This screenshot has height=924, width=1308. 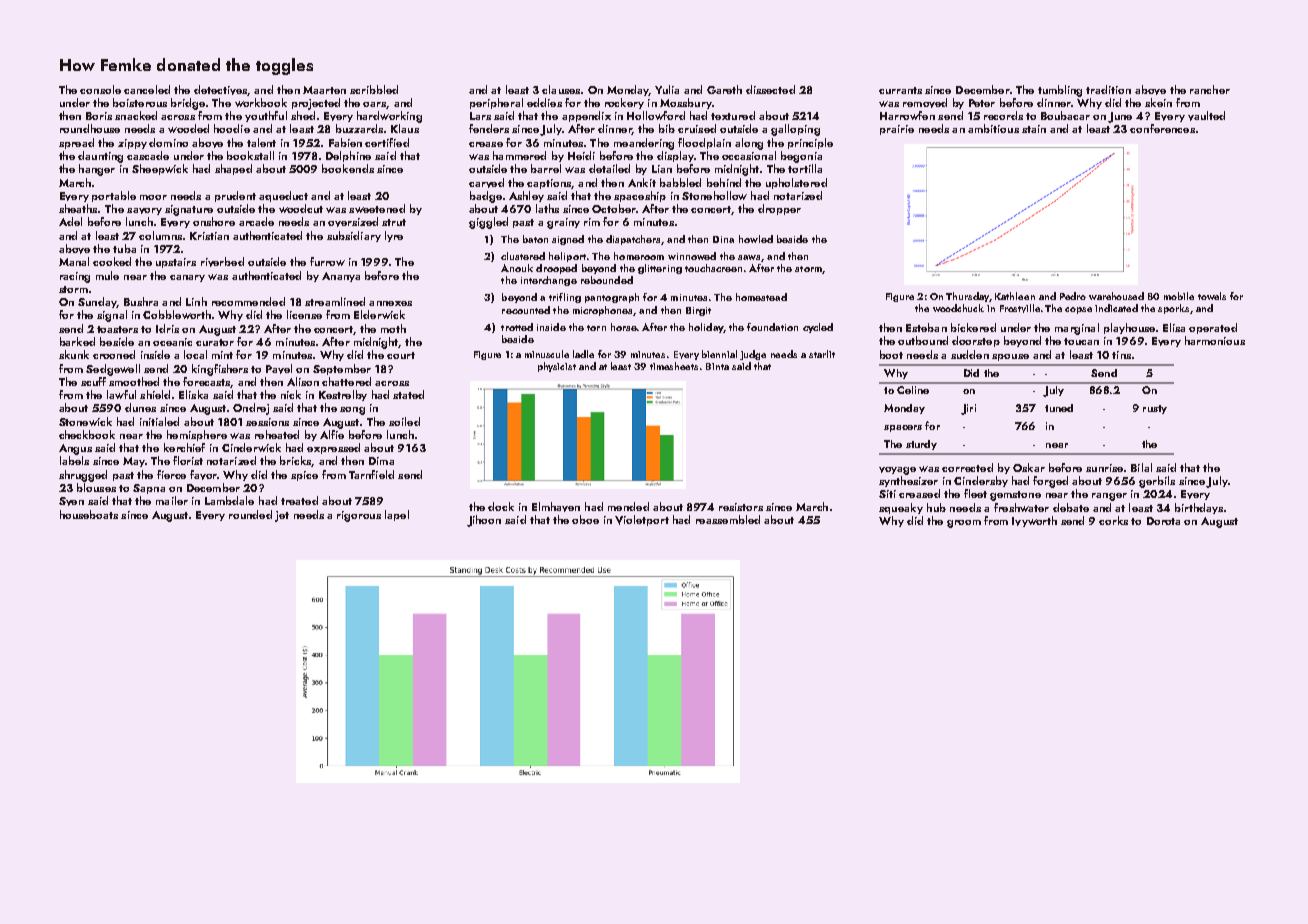 I want to click on Bilal, so click(x=1141, y=467).
